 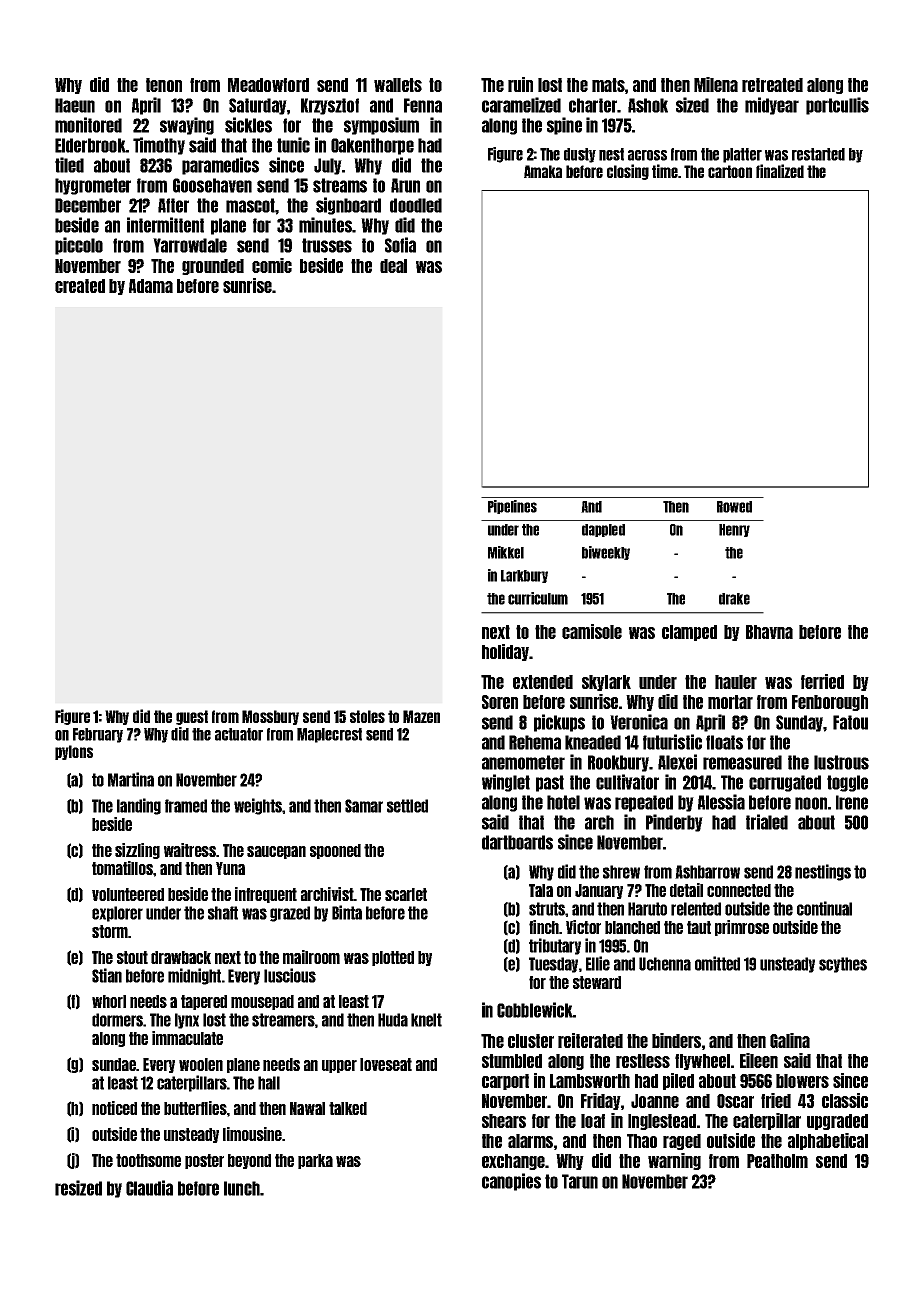 I want to click on kneaded, so click(x=593, y=742).
